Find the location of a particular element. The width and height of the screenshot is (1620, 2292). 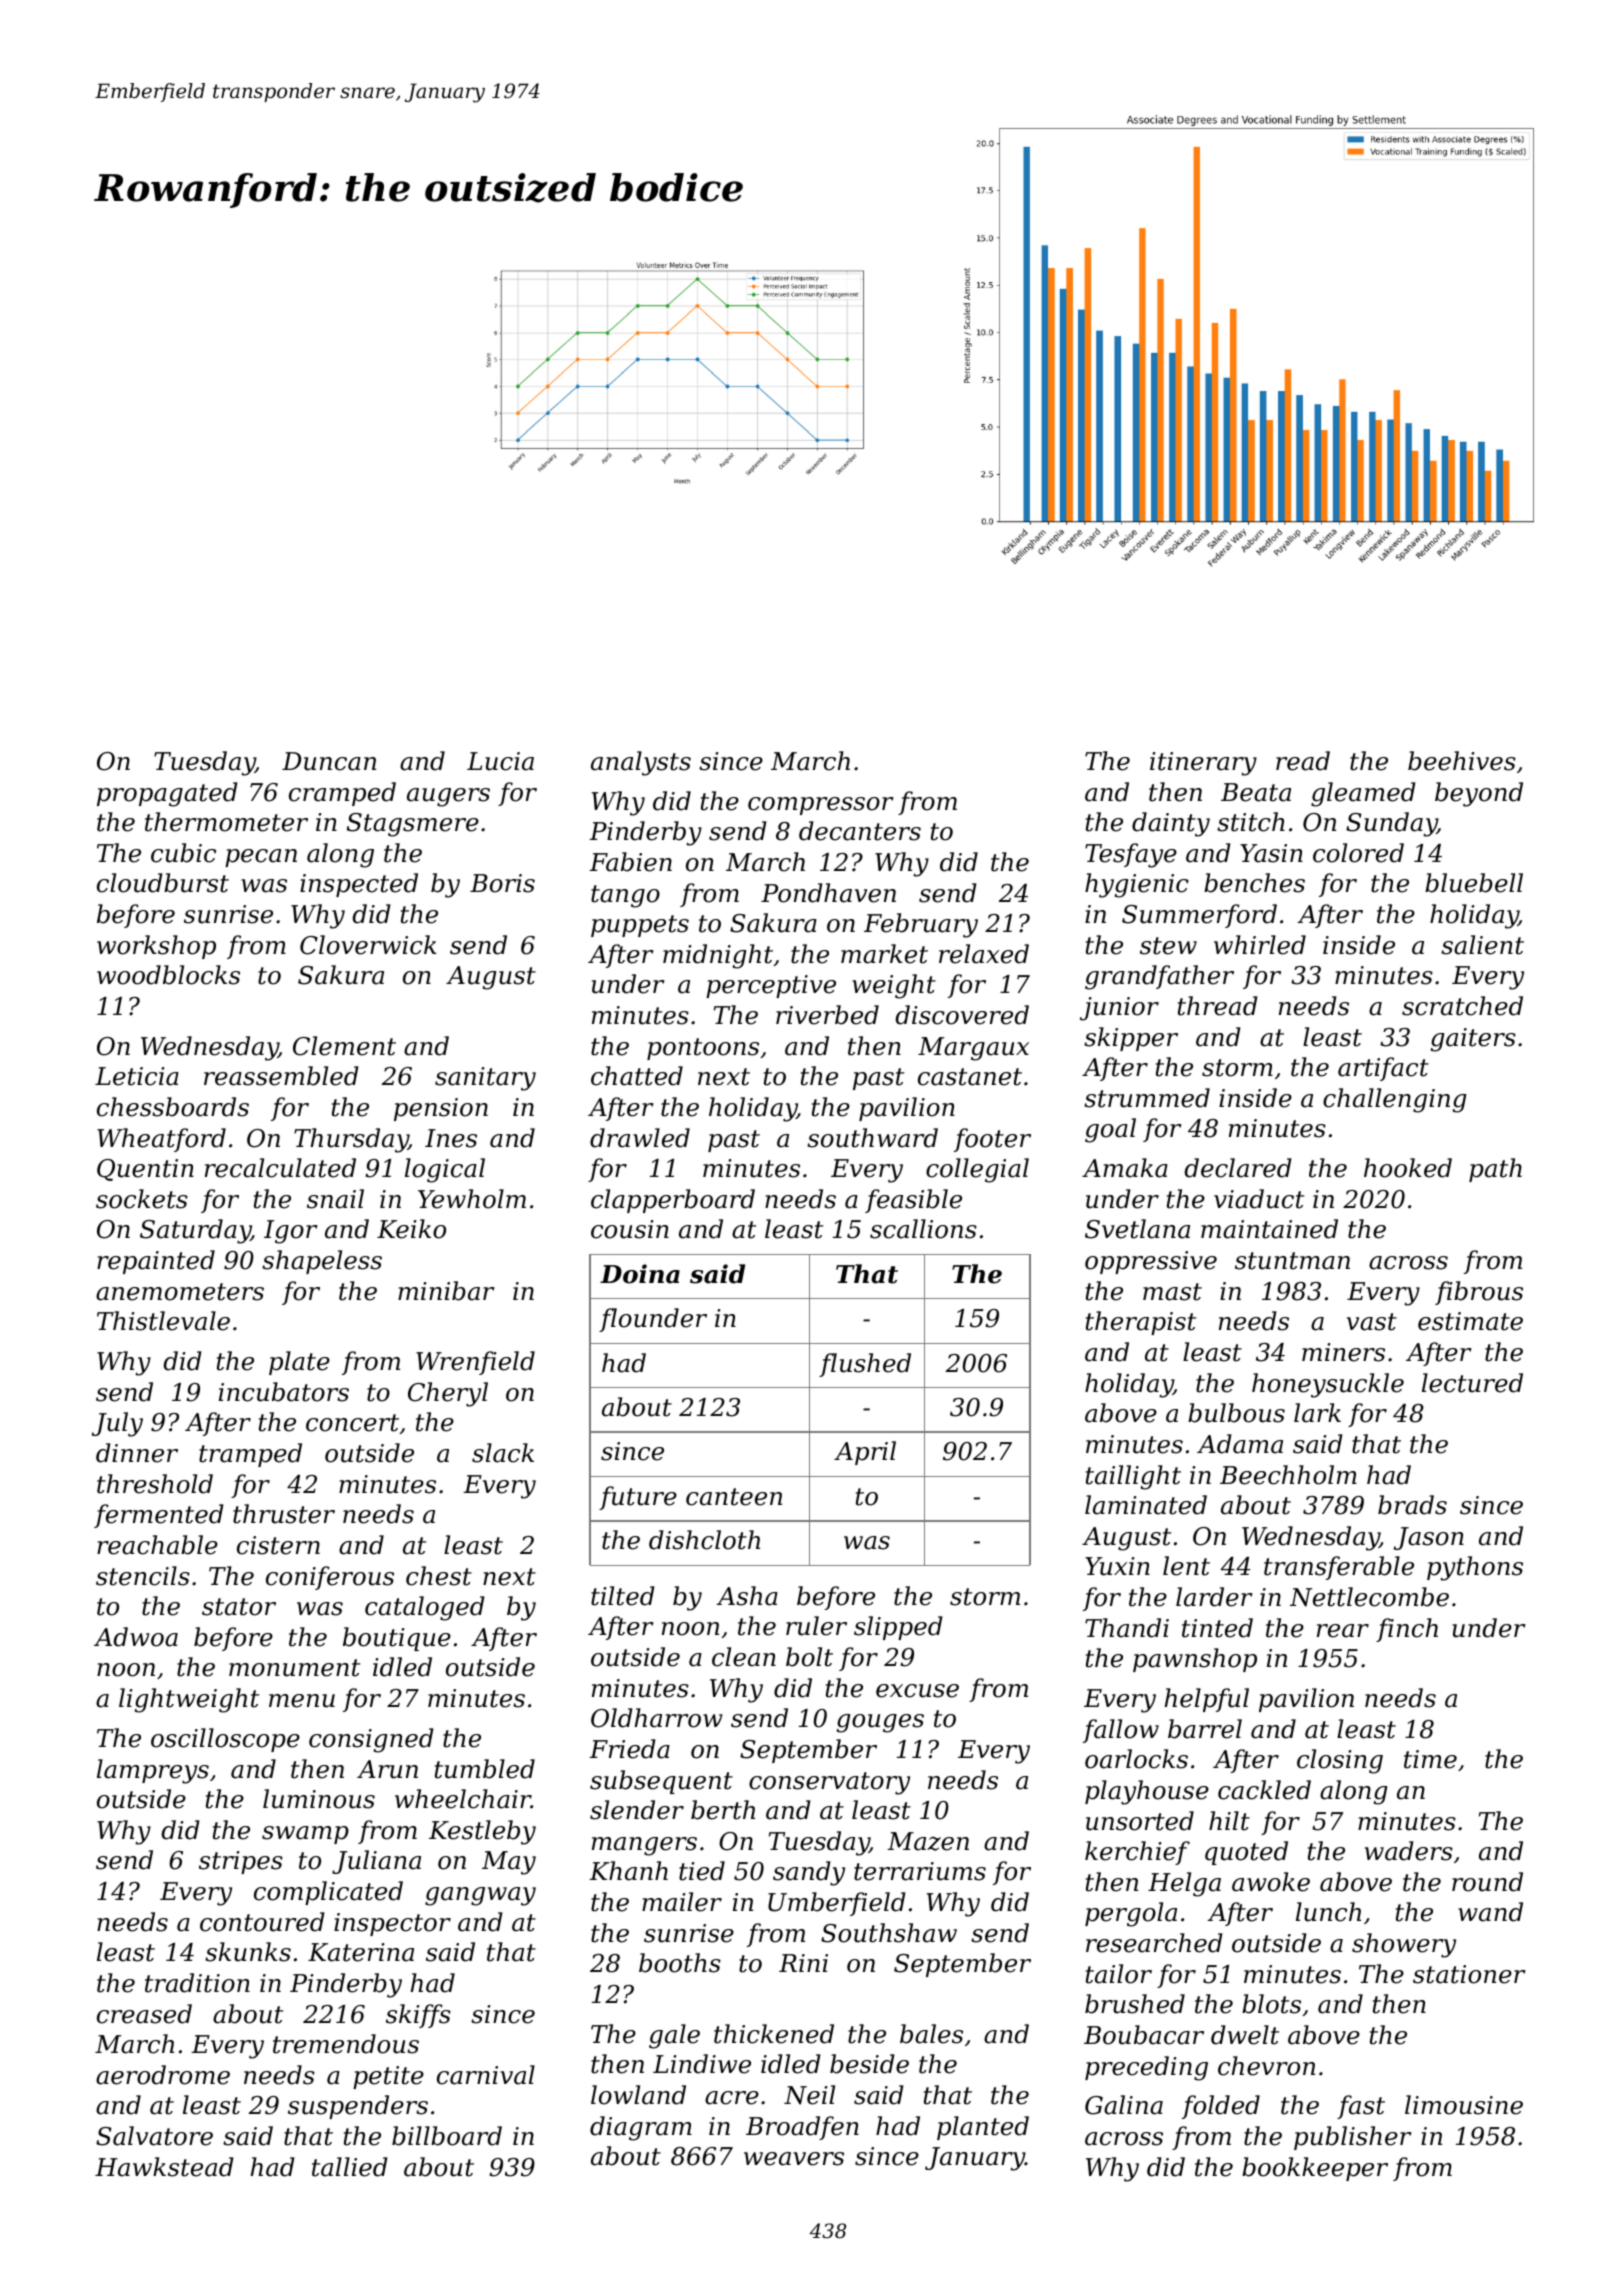

brads is located at coordinates (1412, 1505).
